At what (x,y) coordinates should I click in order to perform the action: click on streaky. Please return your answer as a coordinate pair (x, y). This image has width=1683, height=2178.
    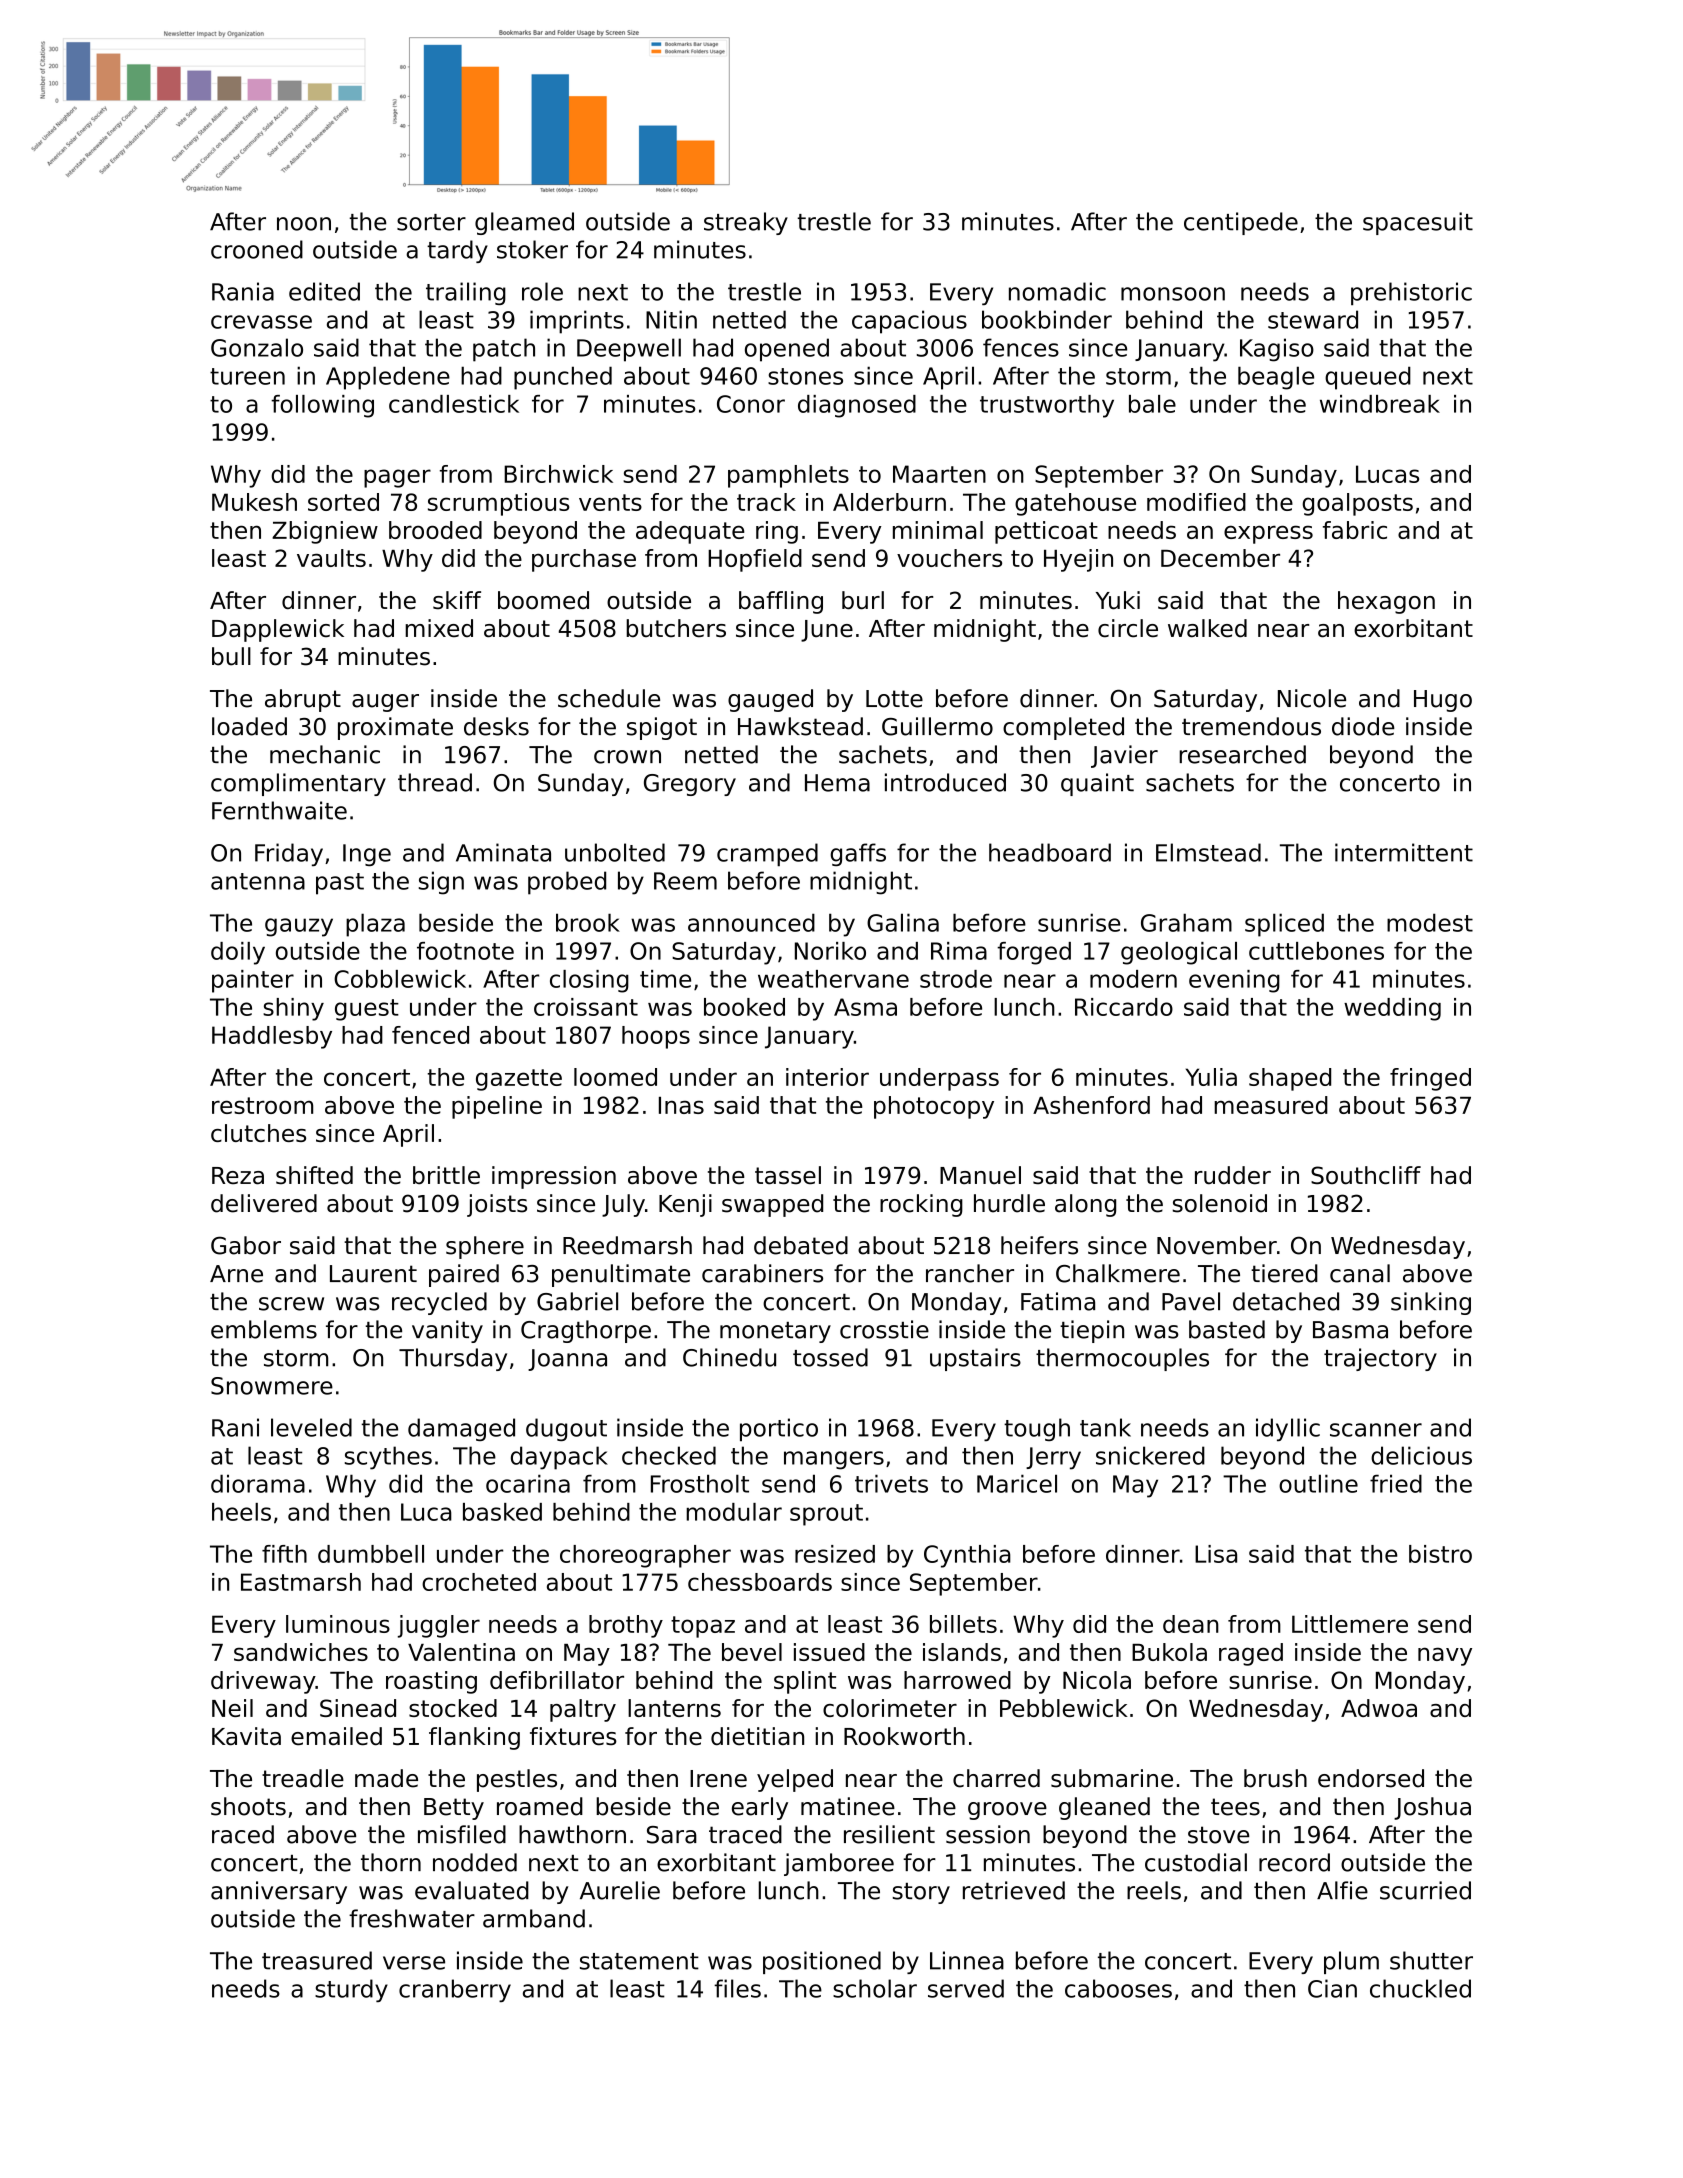
    Looking at the image, I should click on (746, 223).
